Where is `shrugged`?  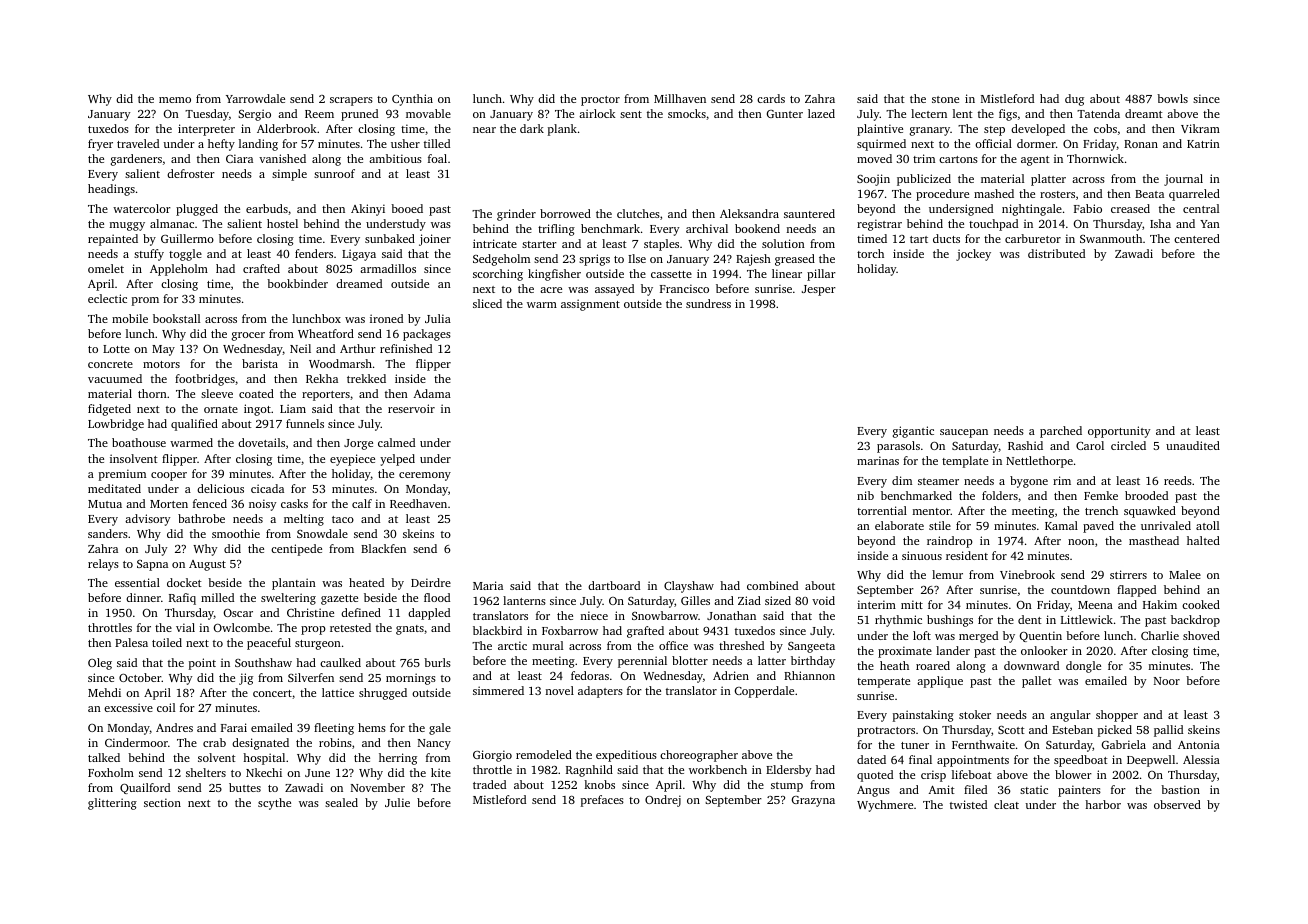 shrugged is located at coordinates (383, 694).
